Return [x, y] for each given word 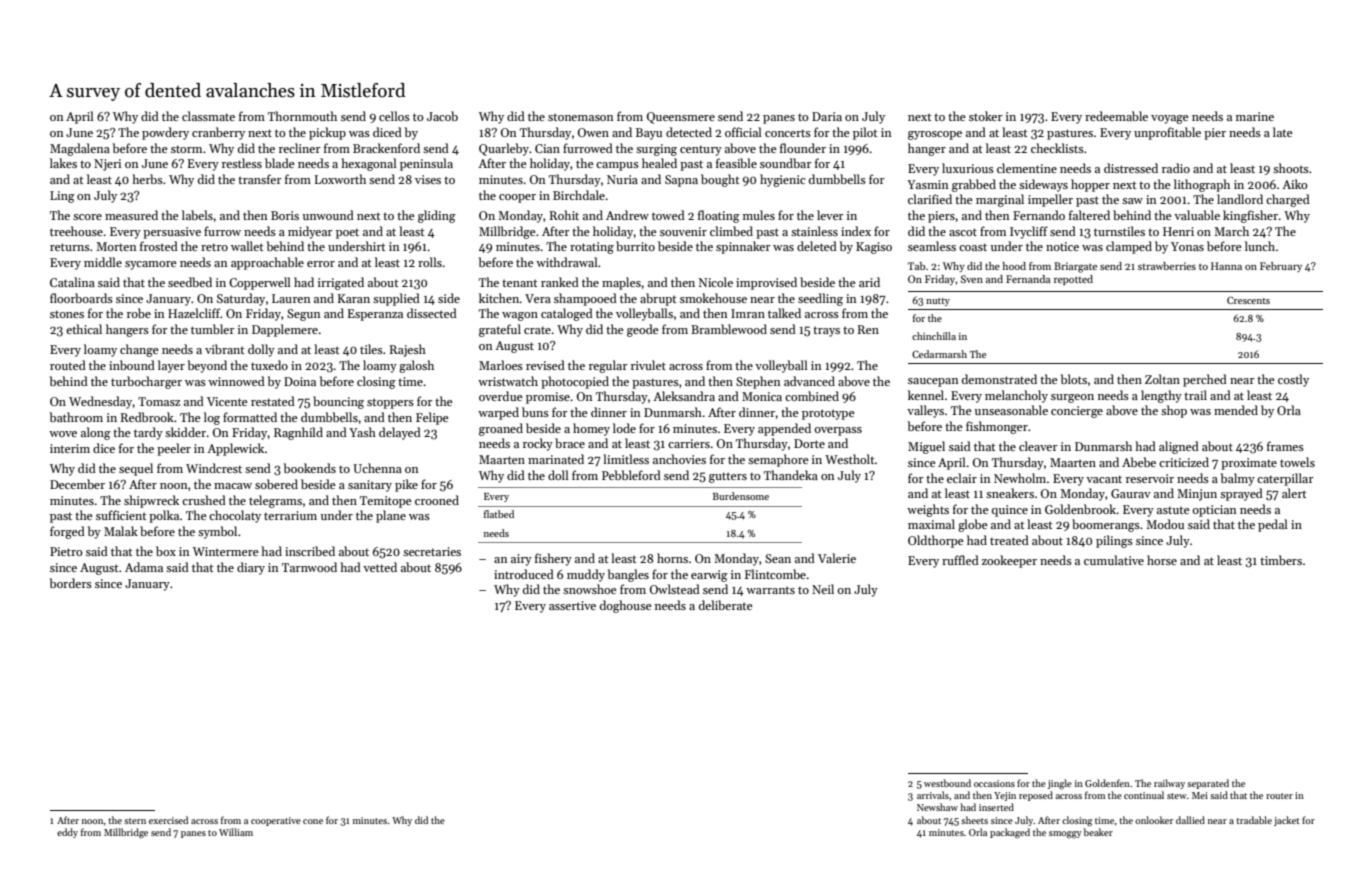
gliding [437, 216]
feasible [736, 163]
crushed [204, 500]
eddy [67, 833]
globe [973, 525]
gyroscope [935, 135]
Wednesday [101, 402]
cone [313, 821]
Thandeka [791, 475]
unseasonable [1011, 410]
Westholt [850, 459]
